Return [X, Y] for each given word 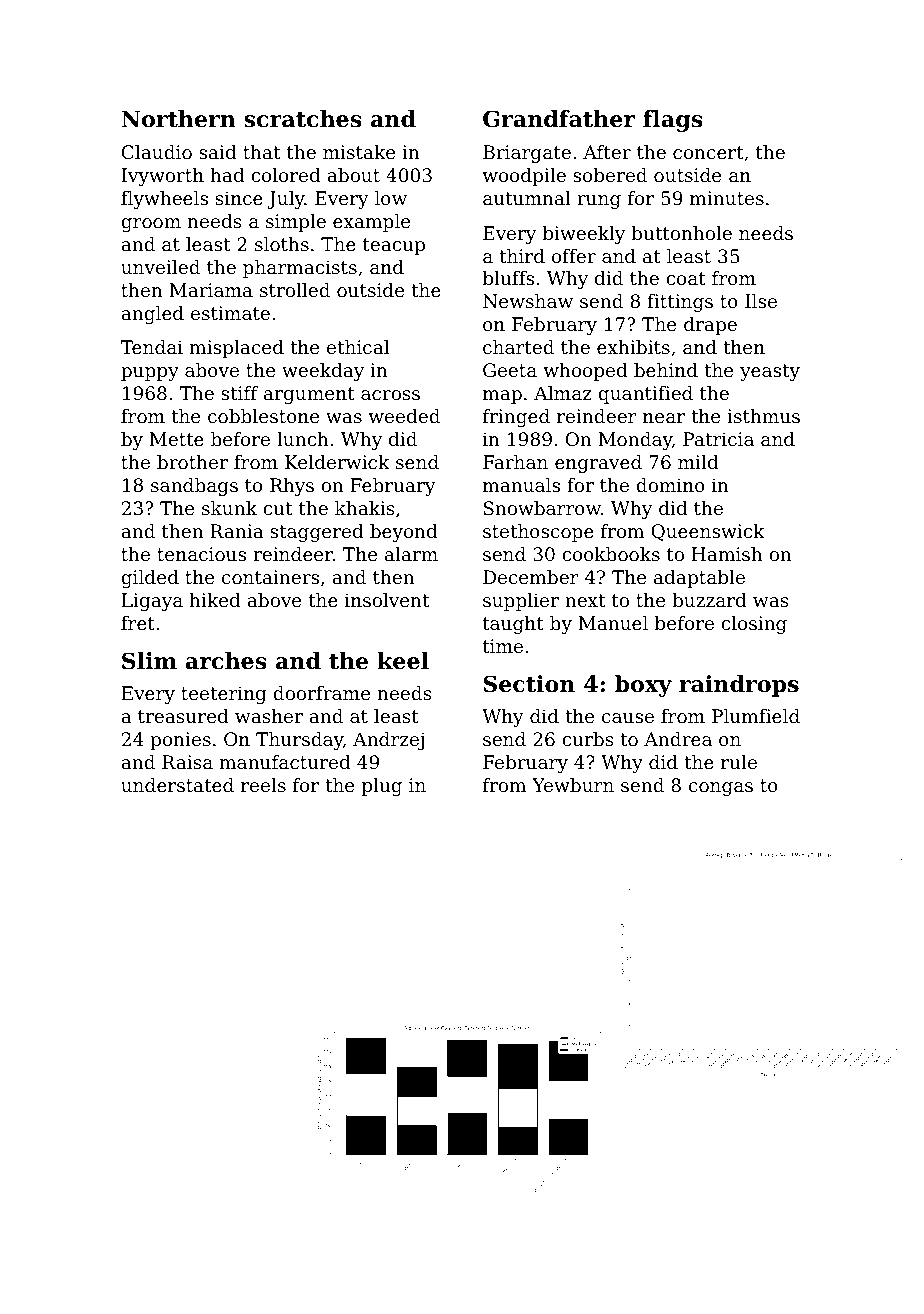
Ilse [761, 301]
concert [708, 152]
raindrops [739, 686]
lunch [303, 439]
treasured [183, 716]
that [261, 152]
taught [513, 625]
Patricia [718, 439]
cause [628, 718]
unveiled [160, 267]
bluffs [508, 278]
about [353, 175]
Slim [149, 661]
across [390, 395]
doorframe [321, 693]
